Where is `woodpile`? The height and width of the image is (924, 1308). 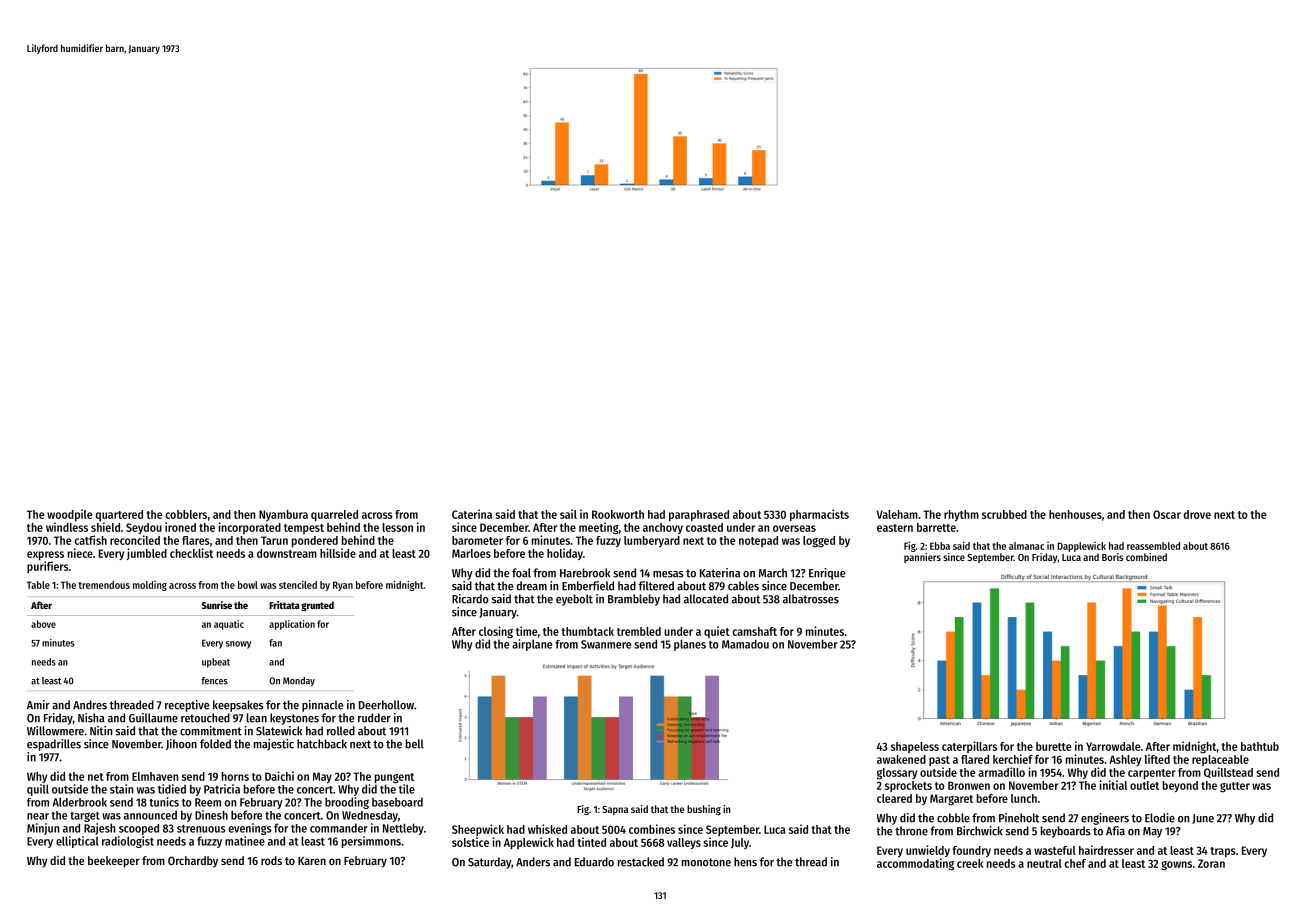 woodpile is located at coordinates (70, 515).
